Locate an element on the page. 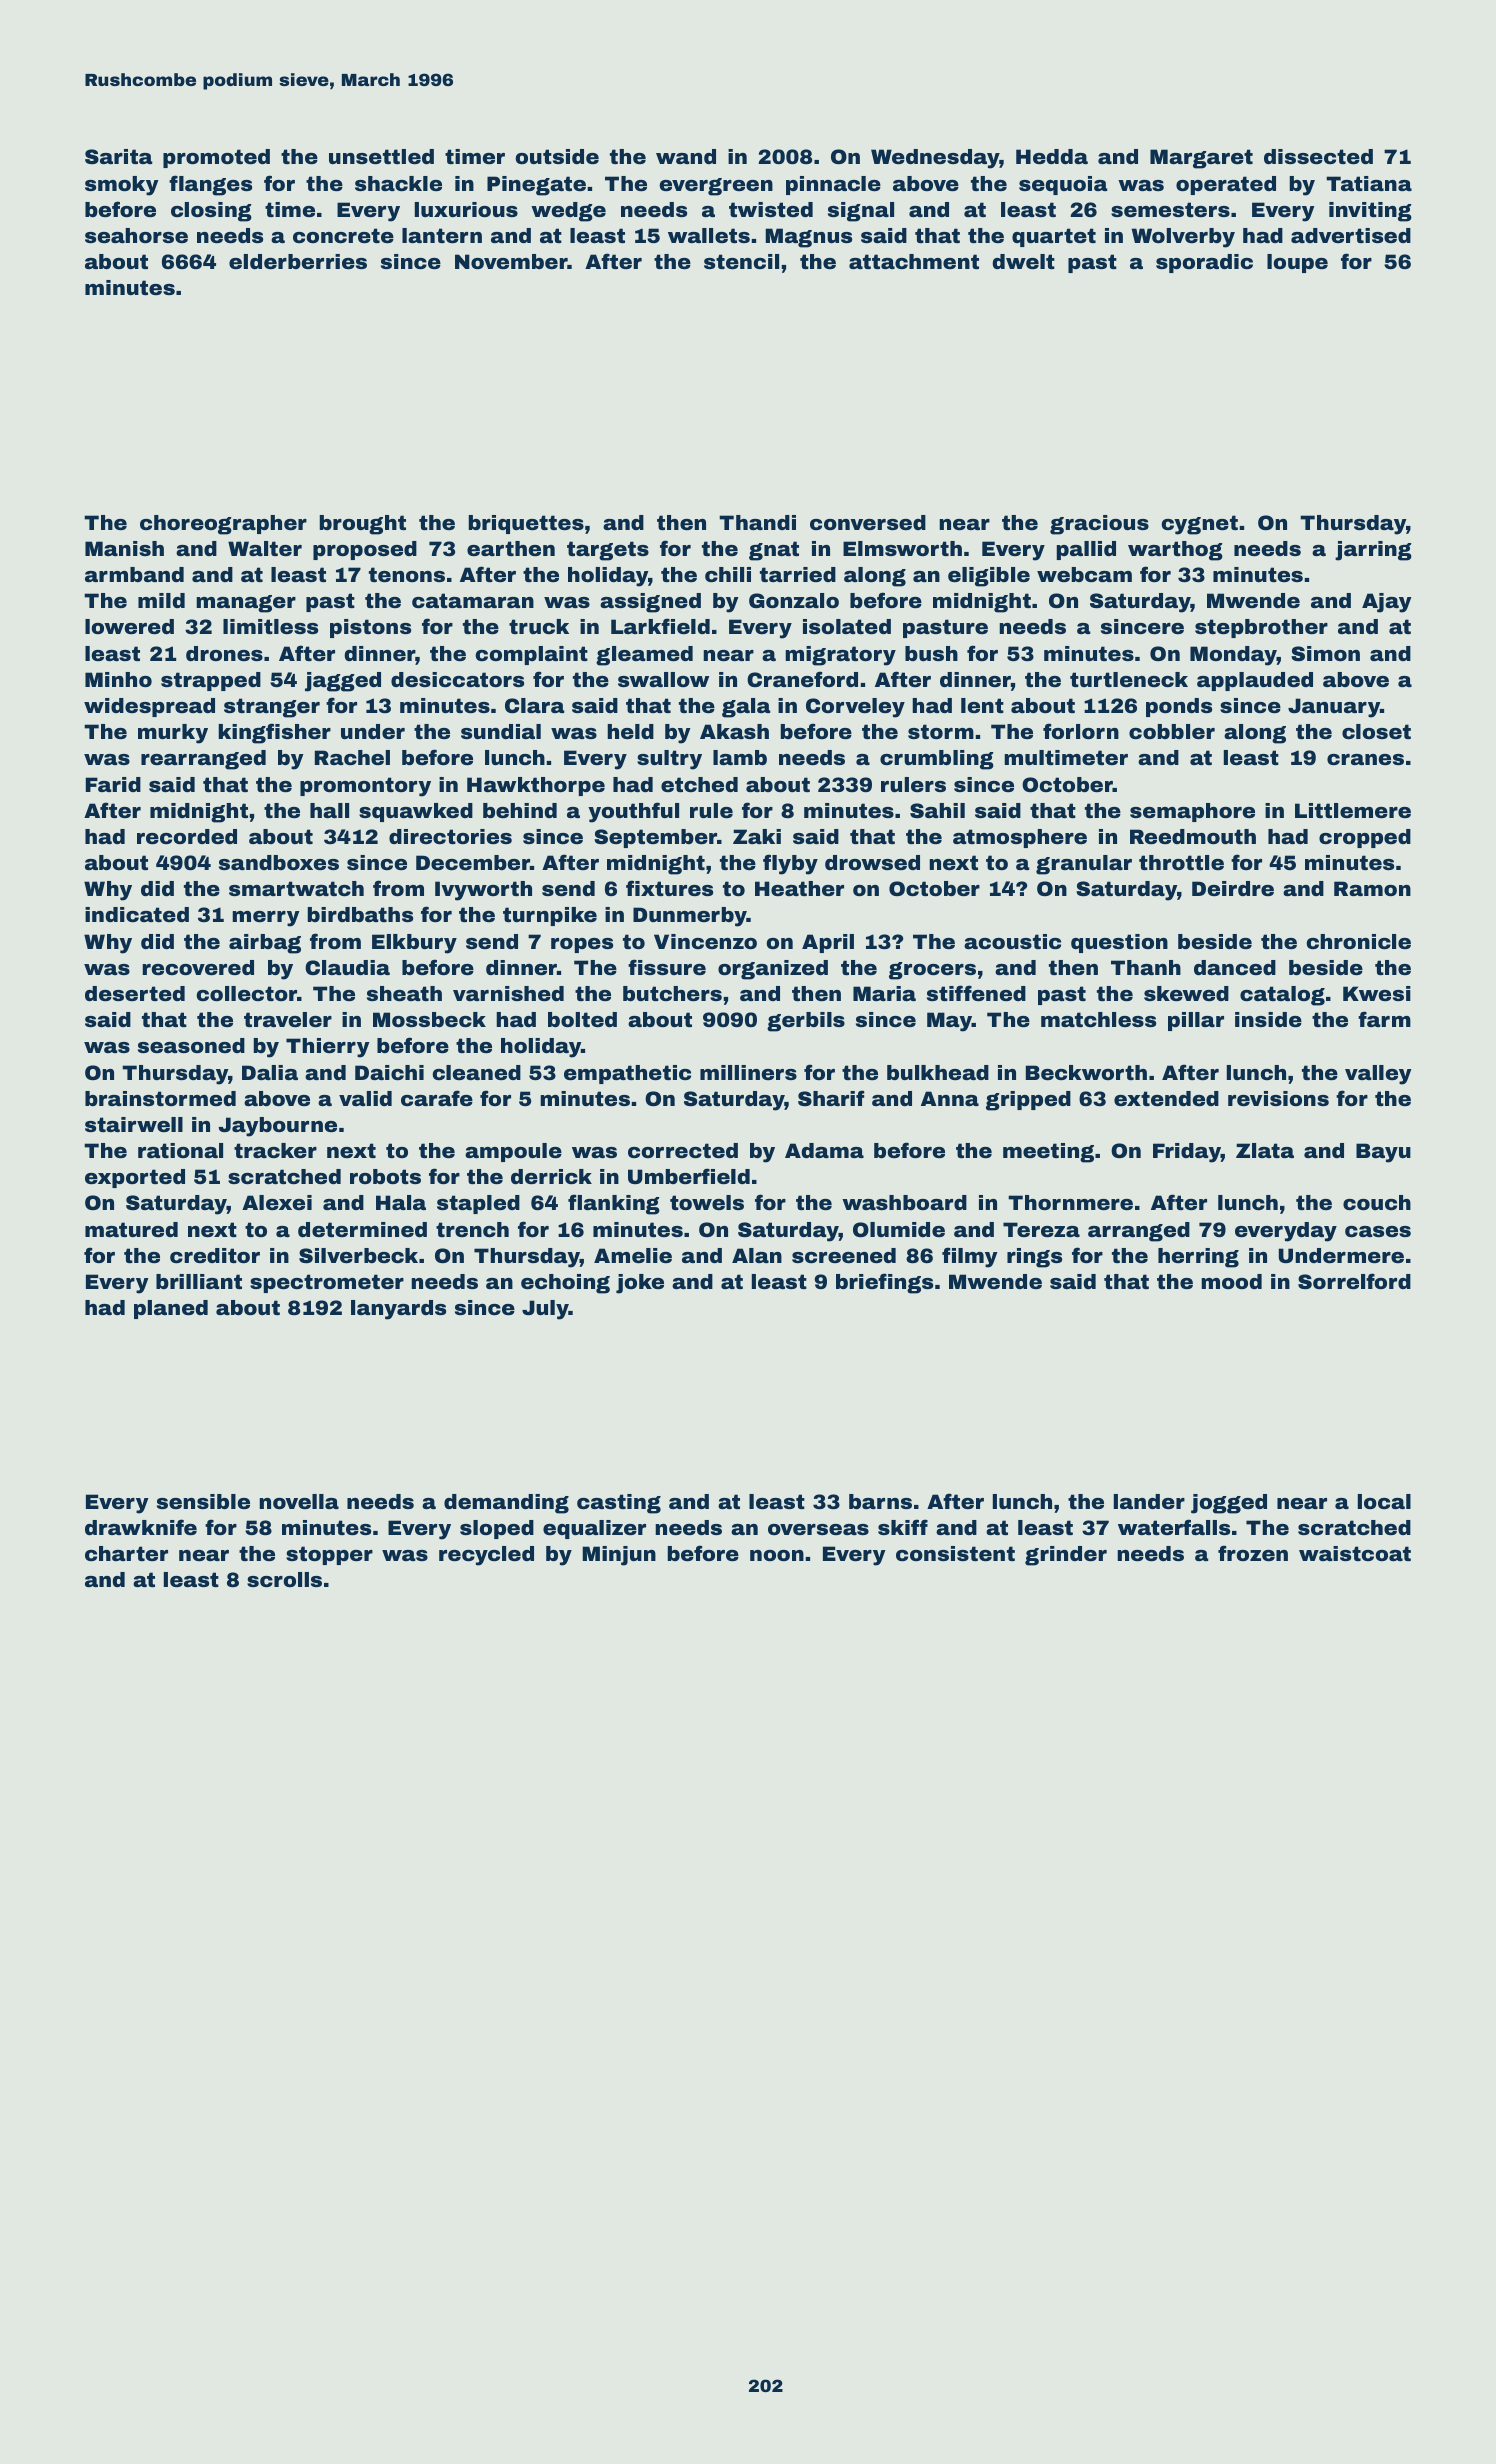 This image has width=1496, height=2464. July is located at coordinates (545, 1310).
